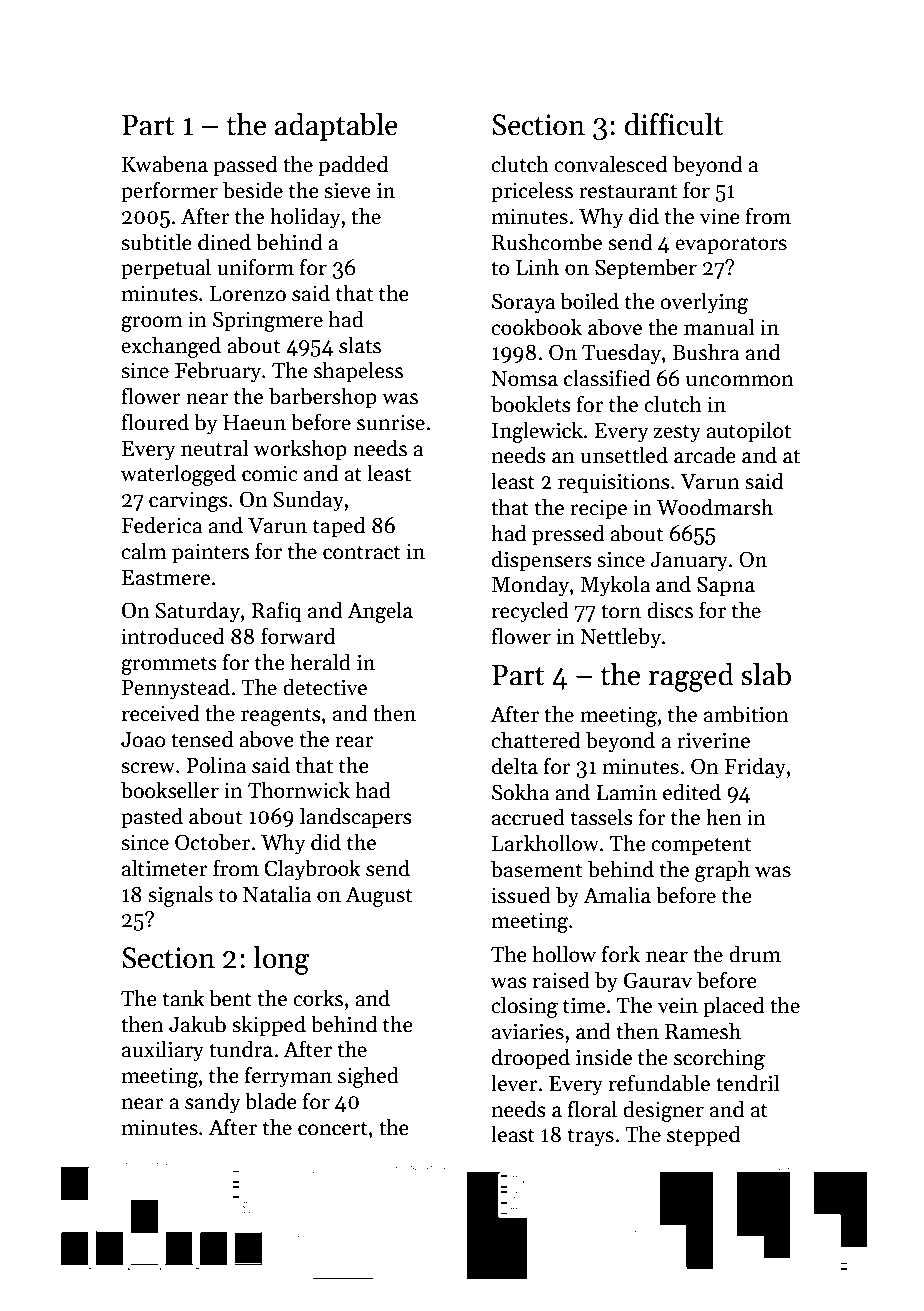  Describe the element at coordinates (536, 740) in the document. I see `chattered` at that location.
